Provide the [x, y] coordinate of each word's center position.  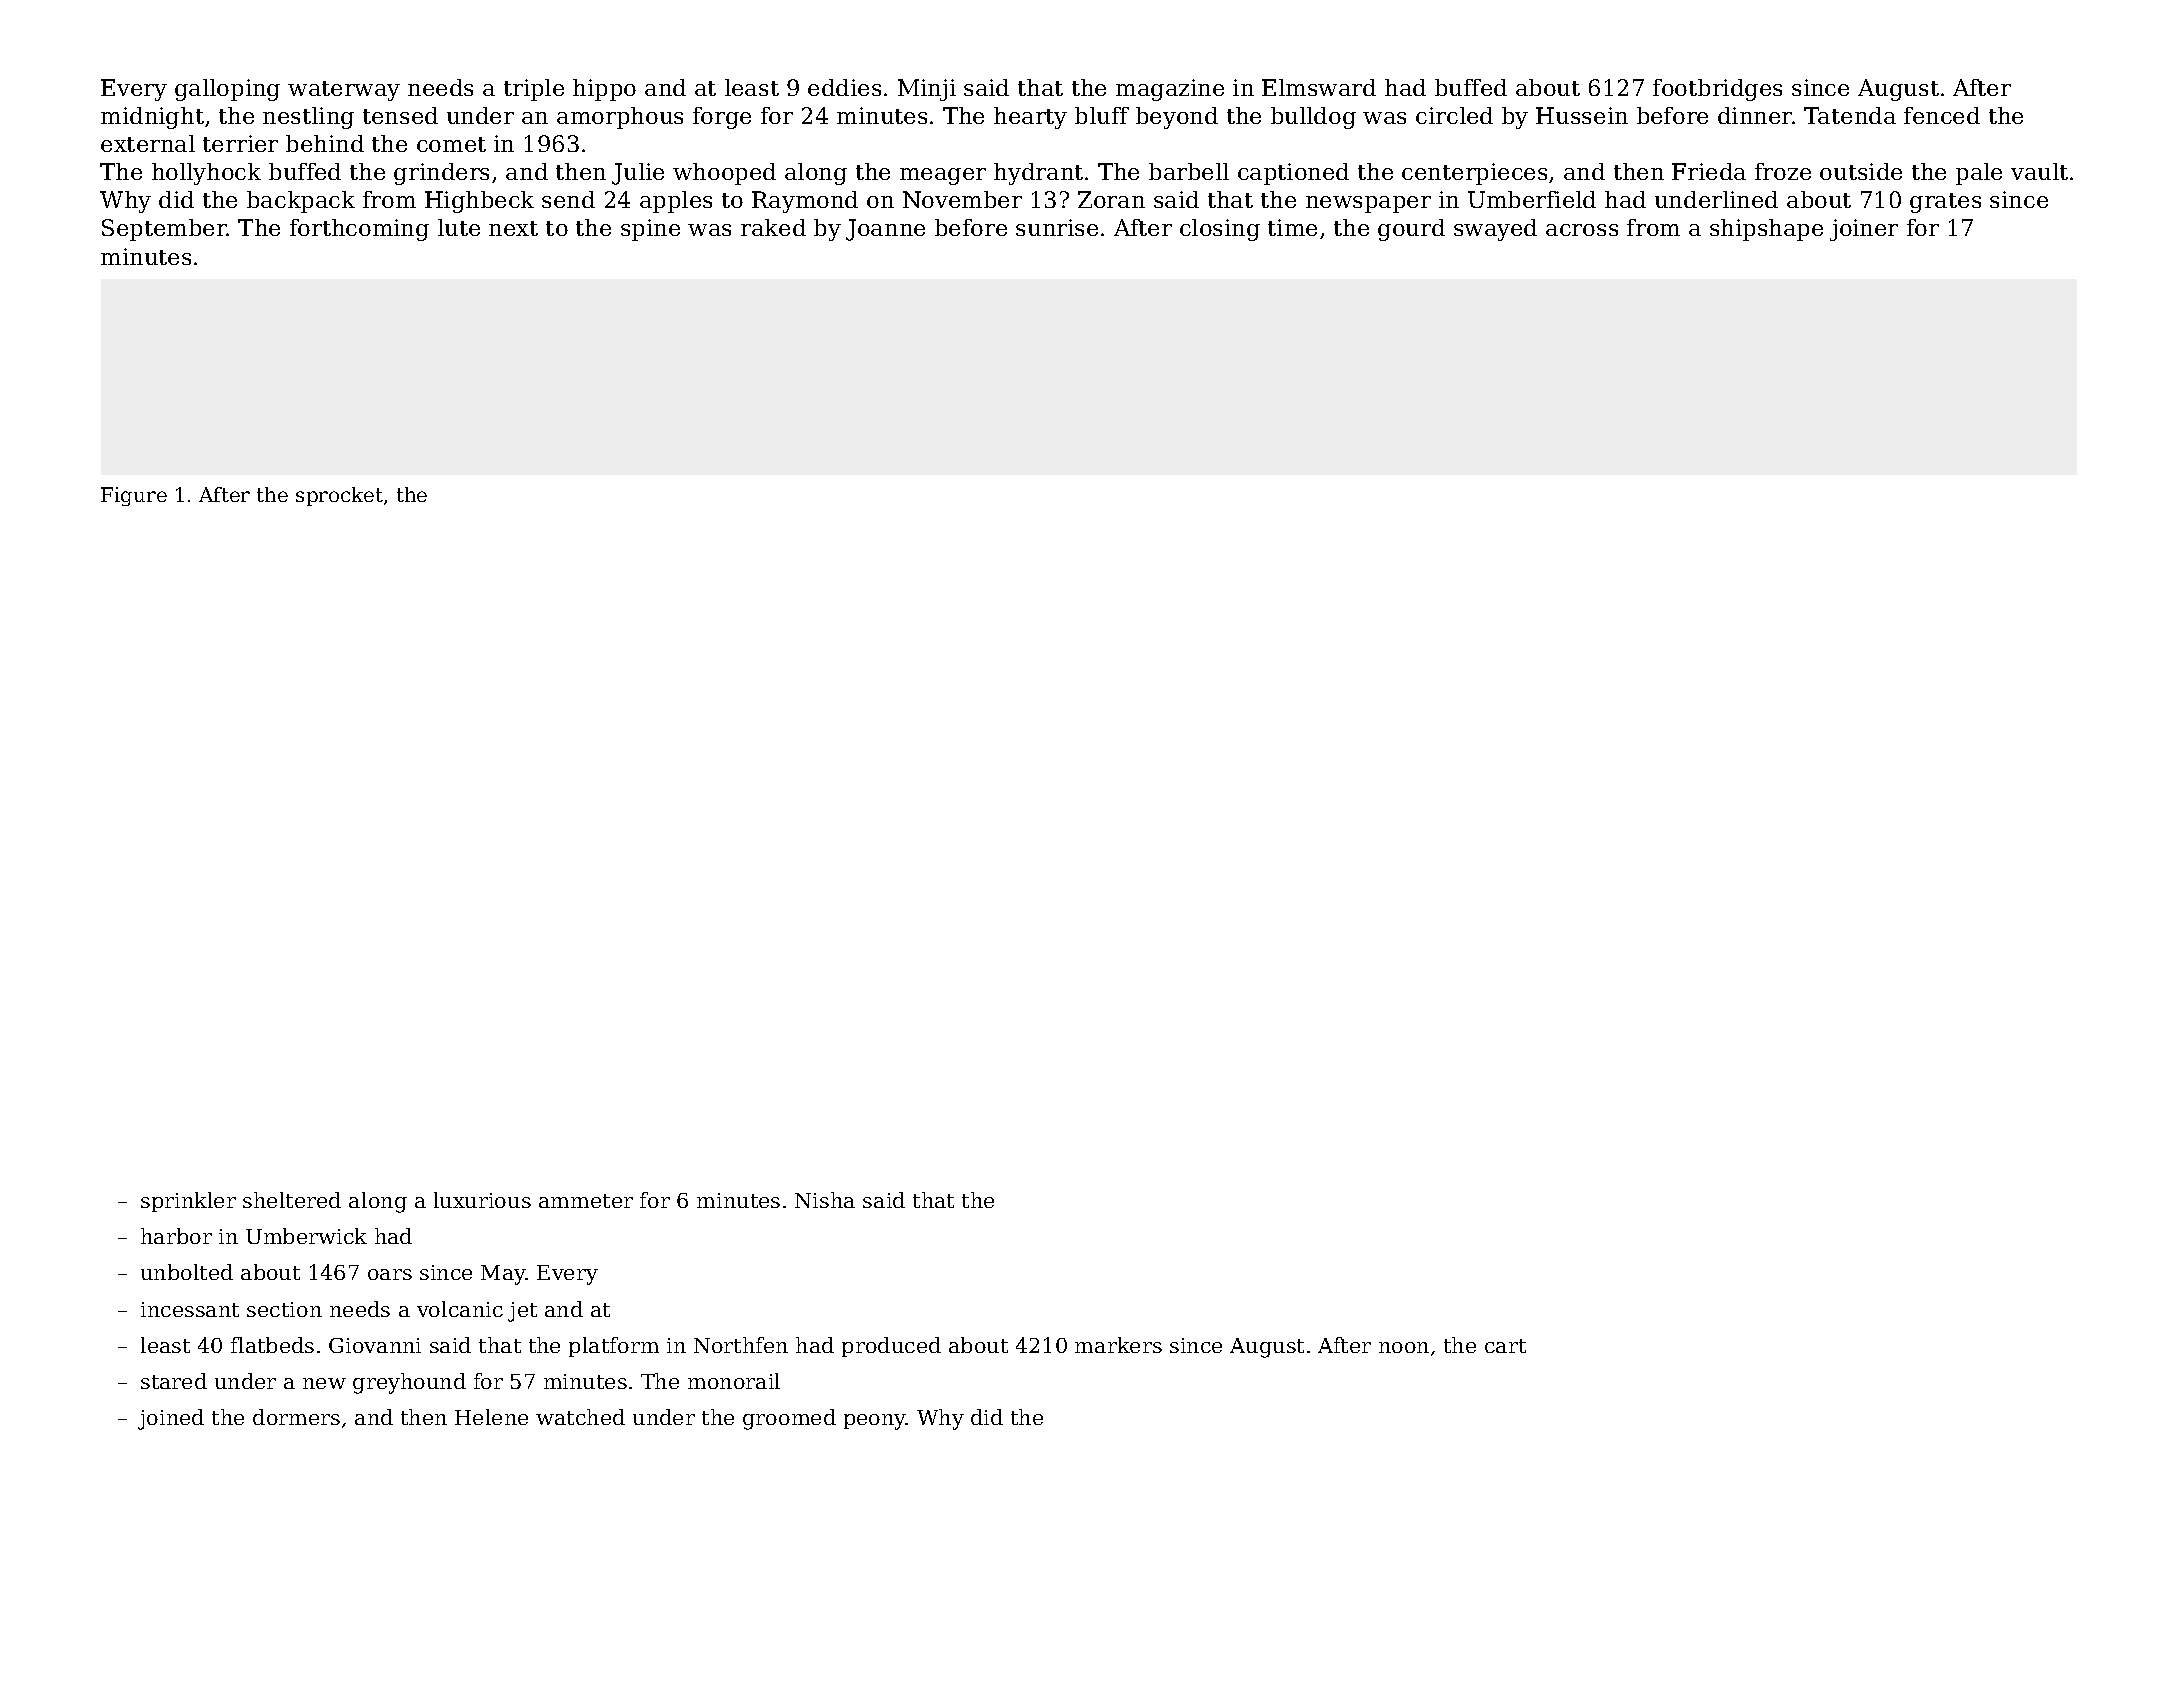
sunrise [1057, 227]
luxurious [482, 1200]
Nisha [825, 1200]
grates [1945, 203]
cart [1505, 1346]
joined [171, 1419]
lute [459, 227]
